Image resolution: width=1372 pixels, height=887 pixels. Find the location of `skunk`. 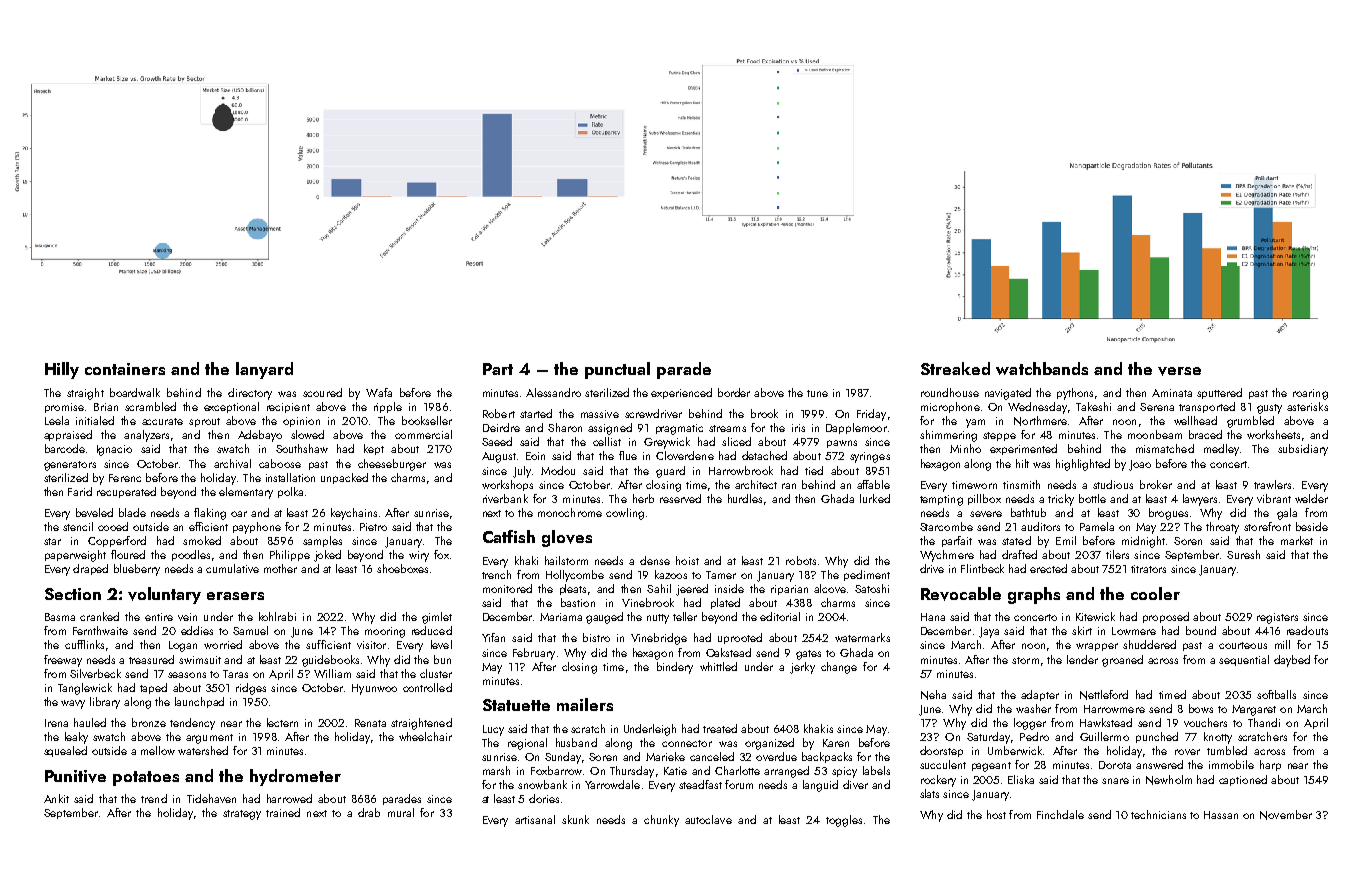

skunk is located at coordinates (575, 819).
